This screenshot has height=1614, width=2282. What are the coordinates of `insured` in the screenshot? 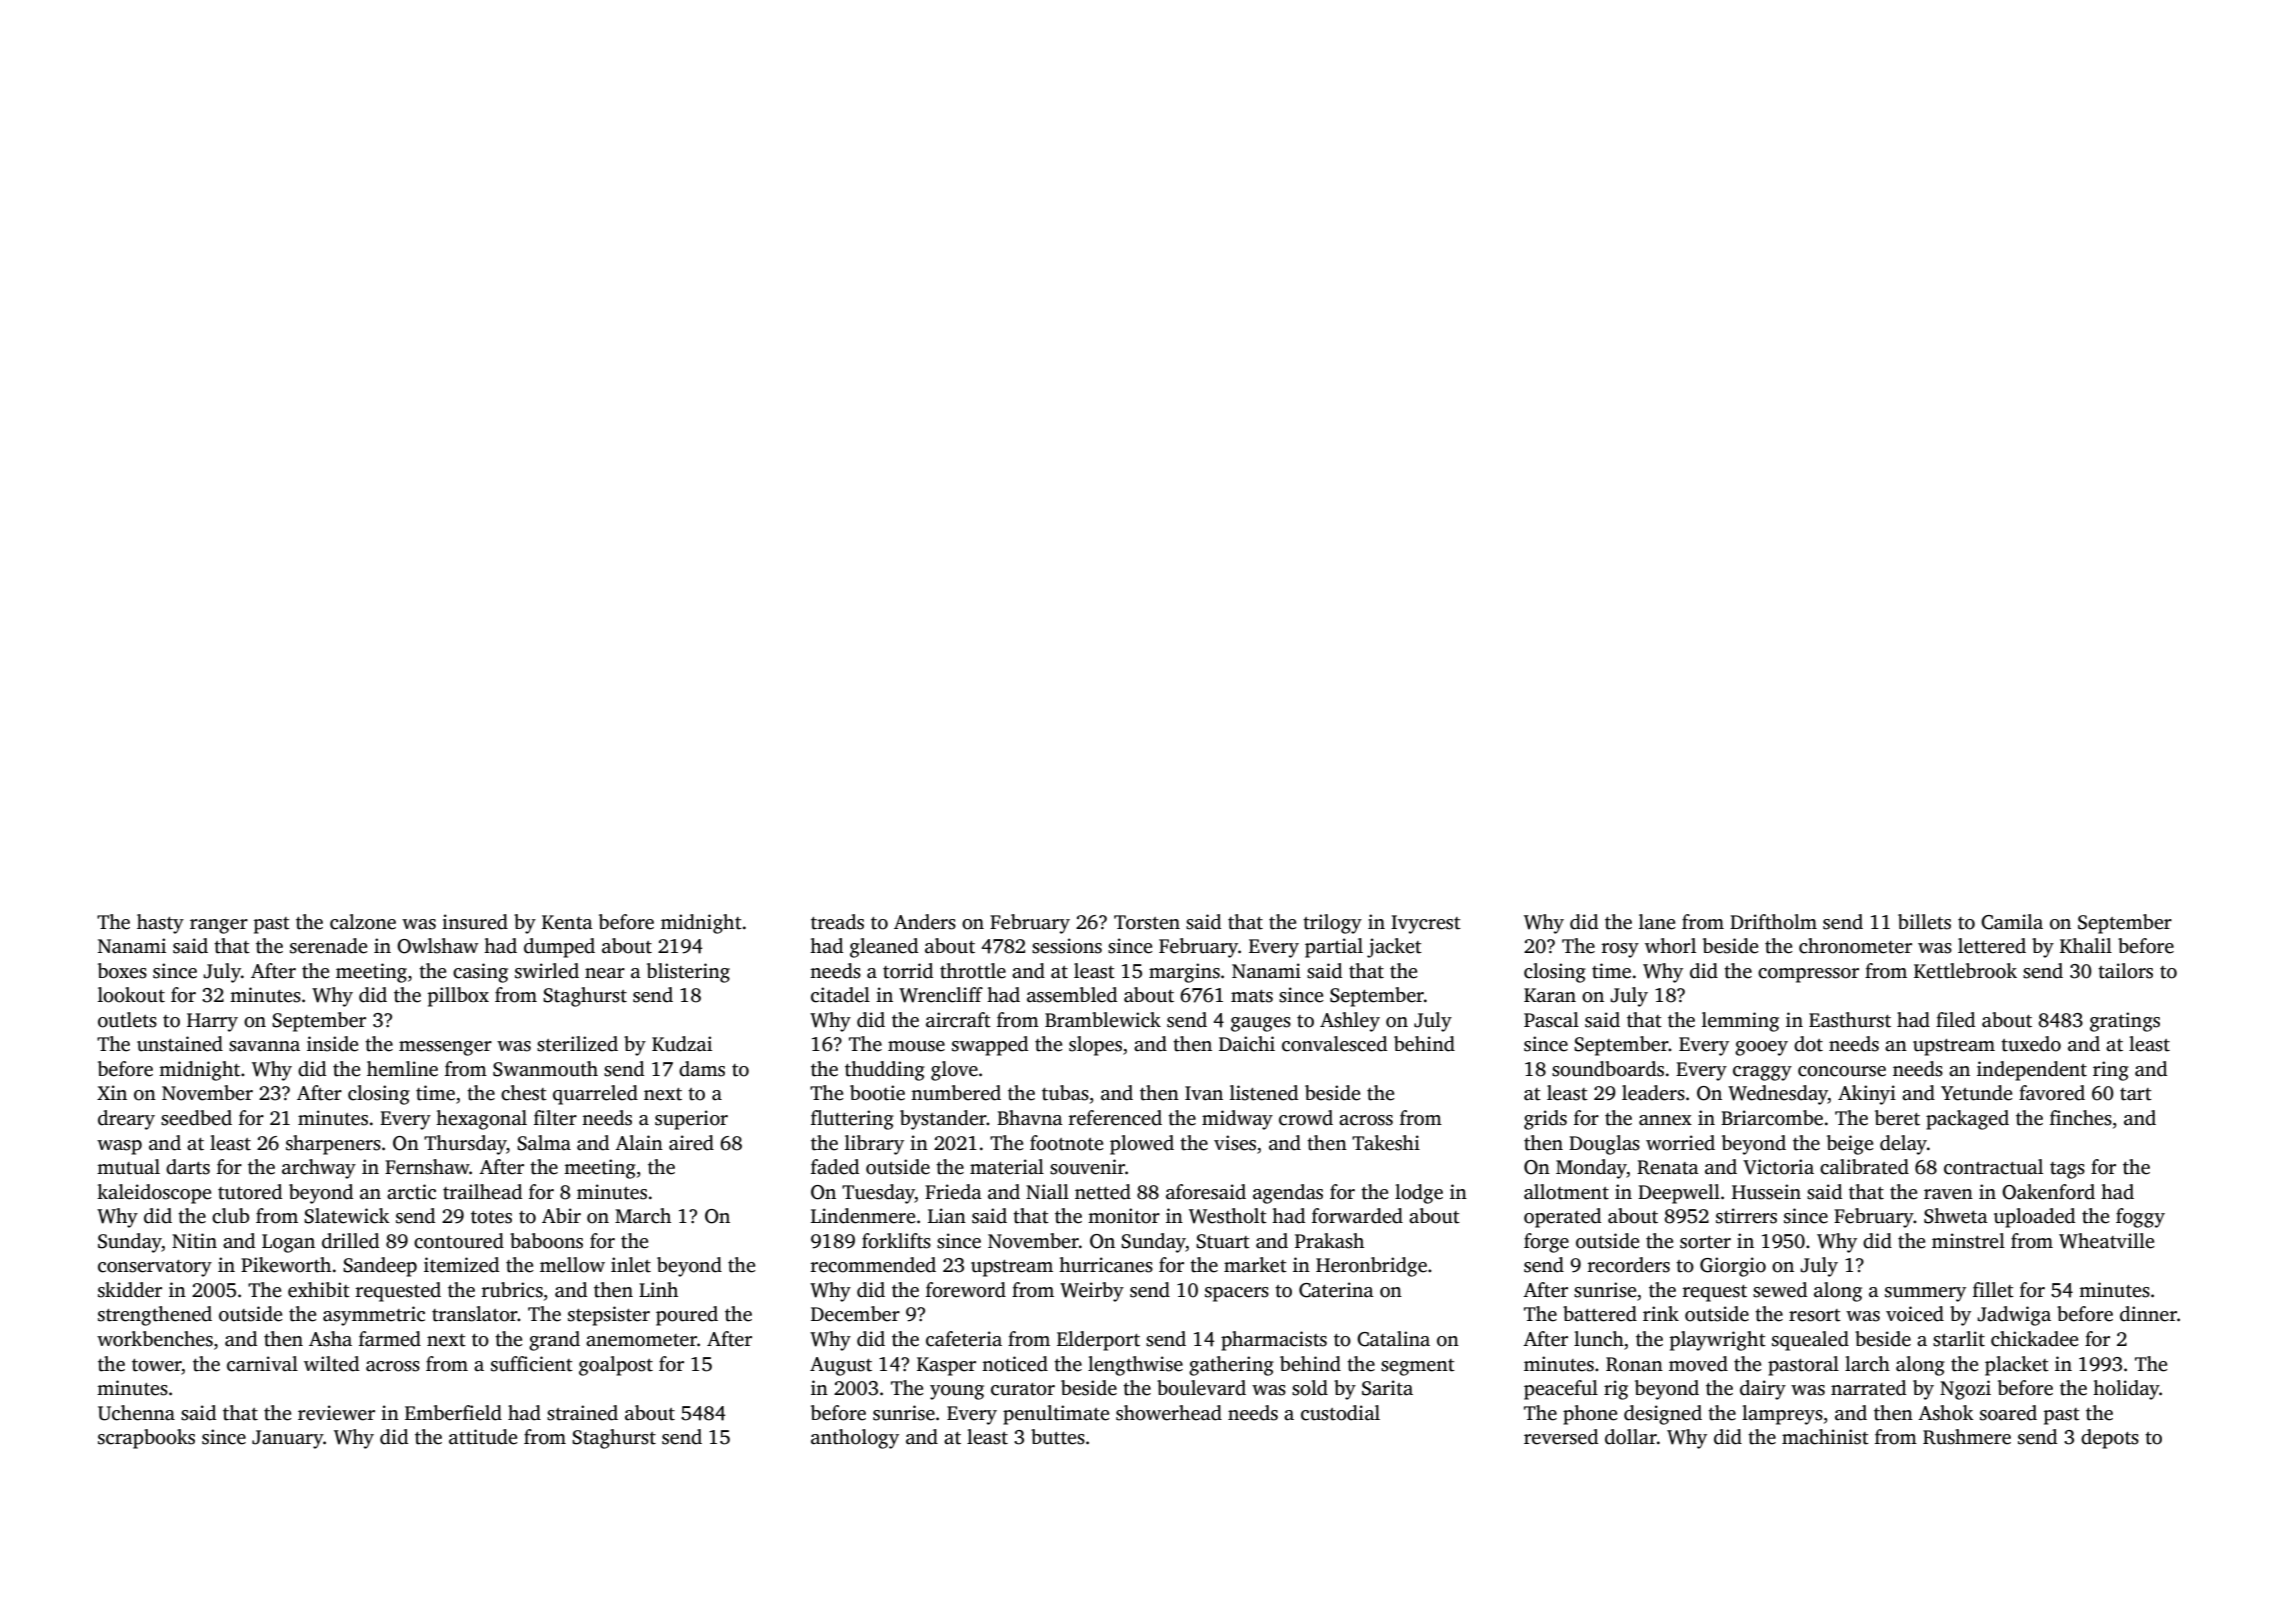 It's located at (475, 922).
